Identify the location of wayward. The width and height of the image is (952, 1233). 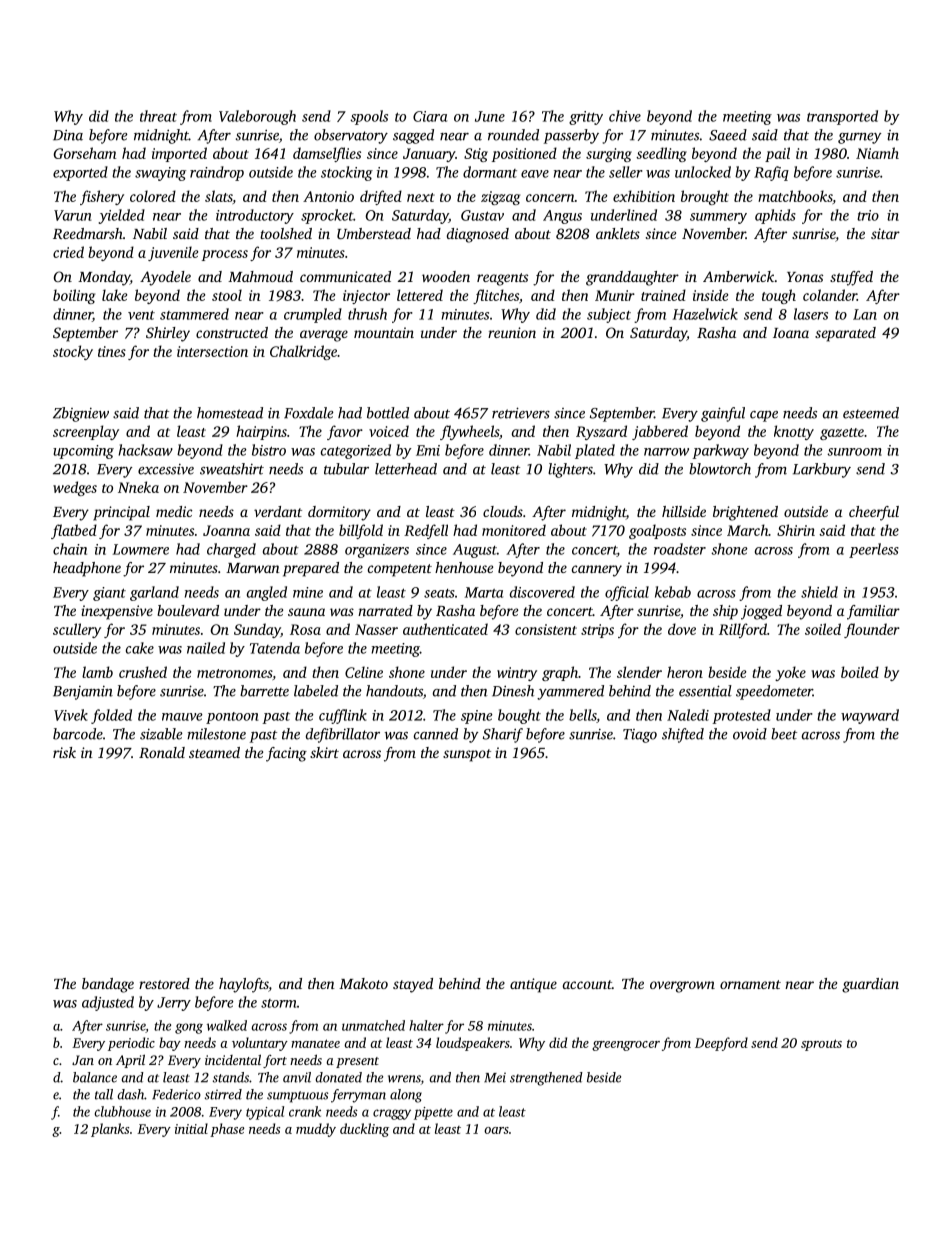
(870, 716).
